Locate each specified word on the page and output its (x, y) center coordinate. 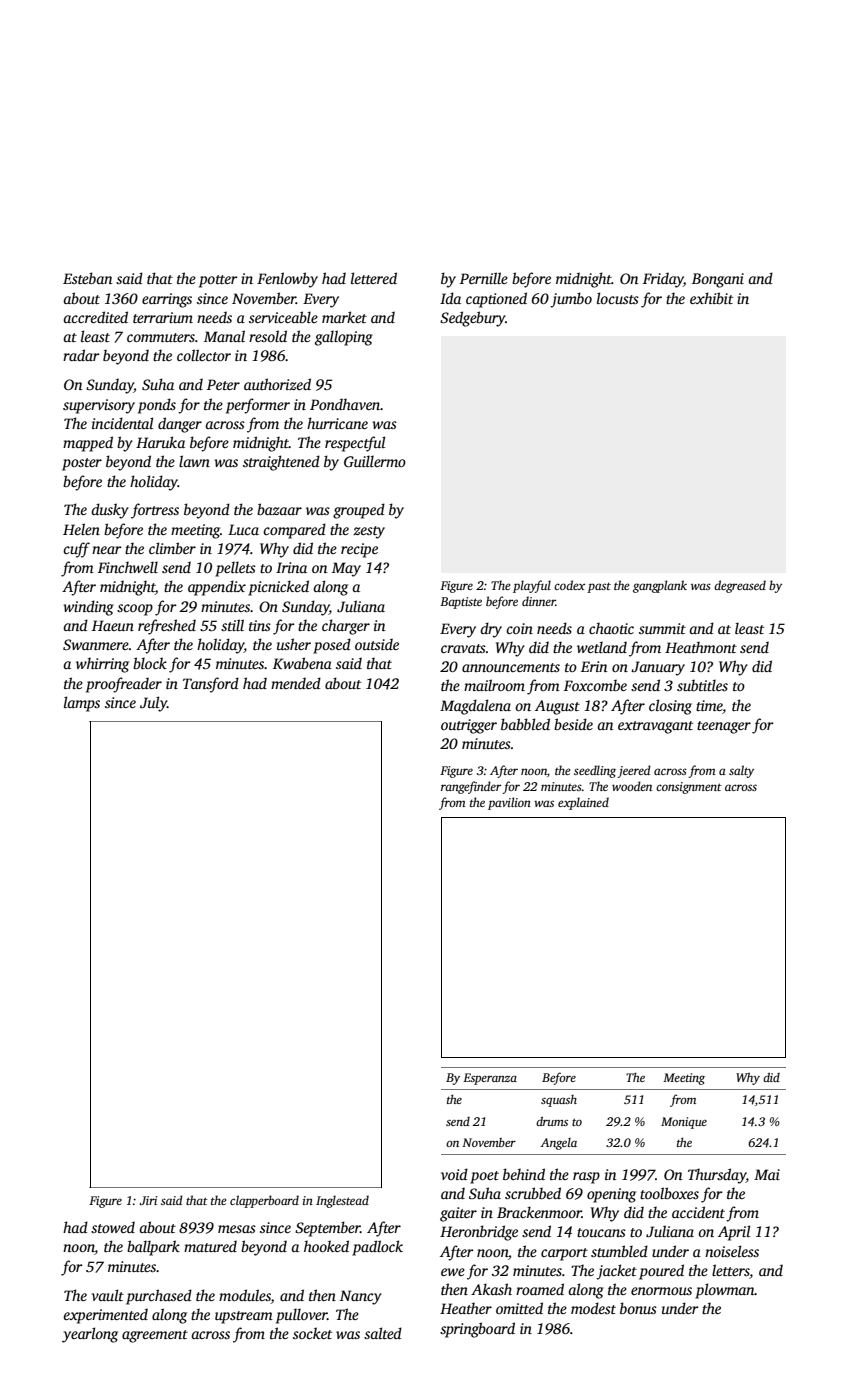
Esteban (87, 278)
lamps (82, 704)
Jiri (148, 1200)
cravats (463, 648)
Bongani (718, 280)
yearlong (90, 1335)
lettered (374, 278)
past (599, 587)
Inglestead (342, 1201)
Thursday (717, 1176)
